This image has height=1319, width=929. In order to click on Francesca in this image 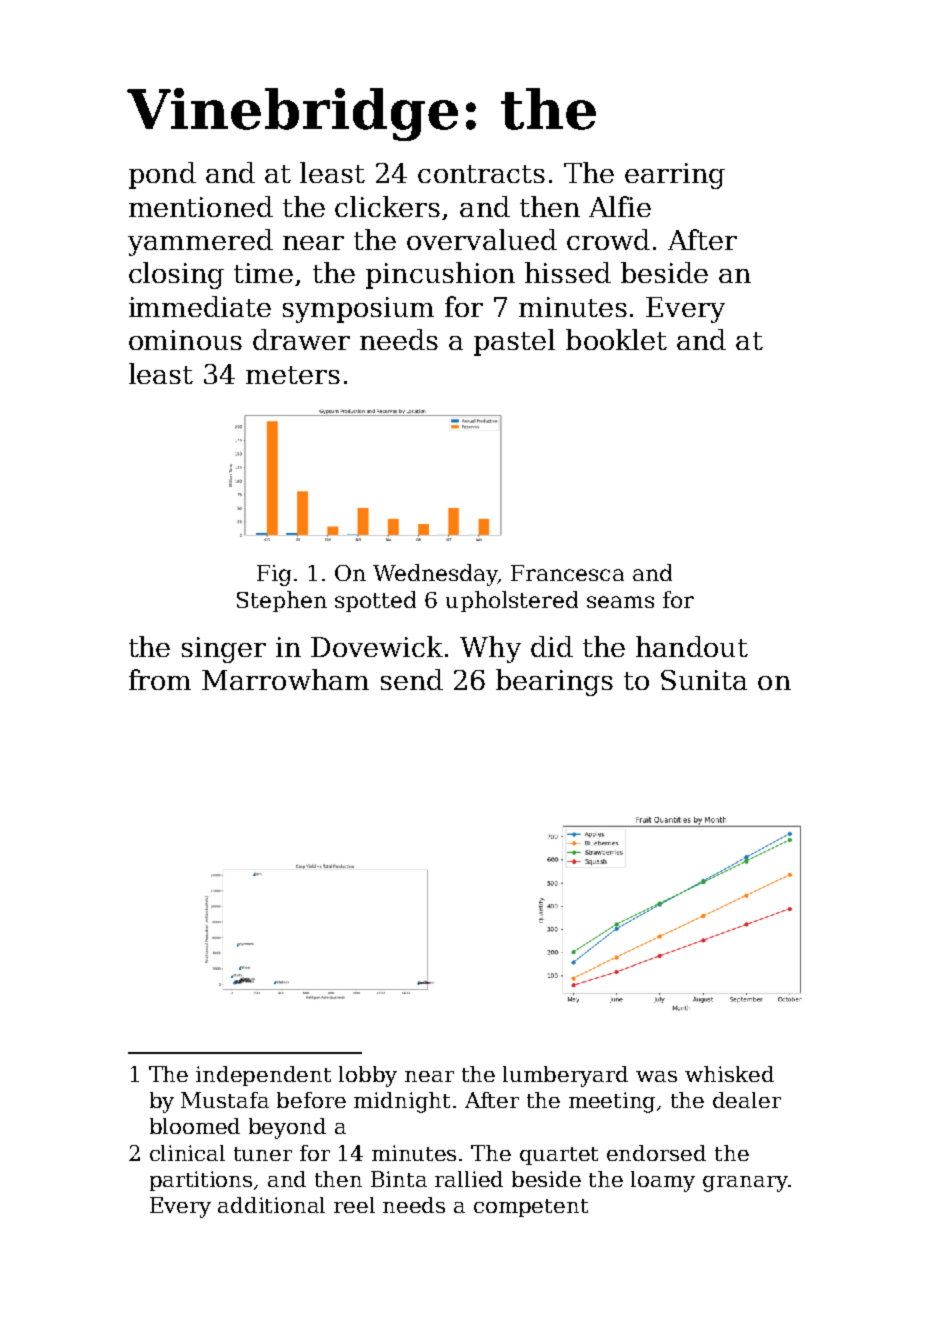, I will do `click(567, 573)`.
